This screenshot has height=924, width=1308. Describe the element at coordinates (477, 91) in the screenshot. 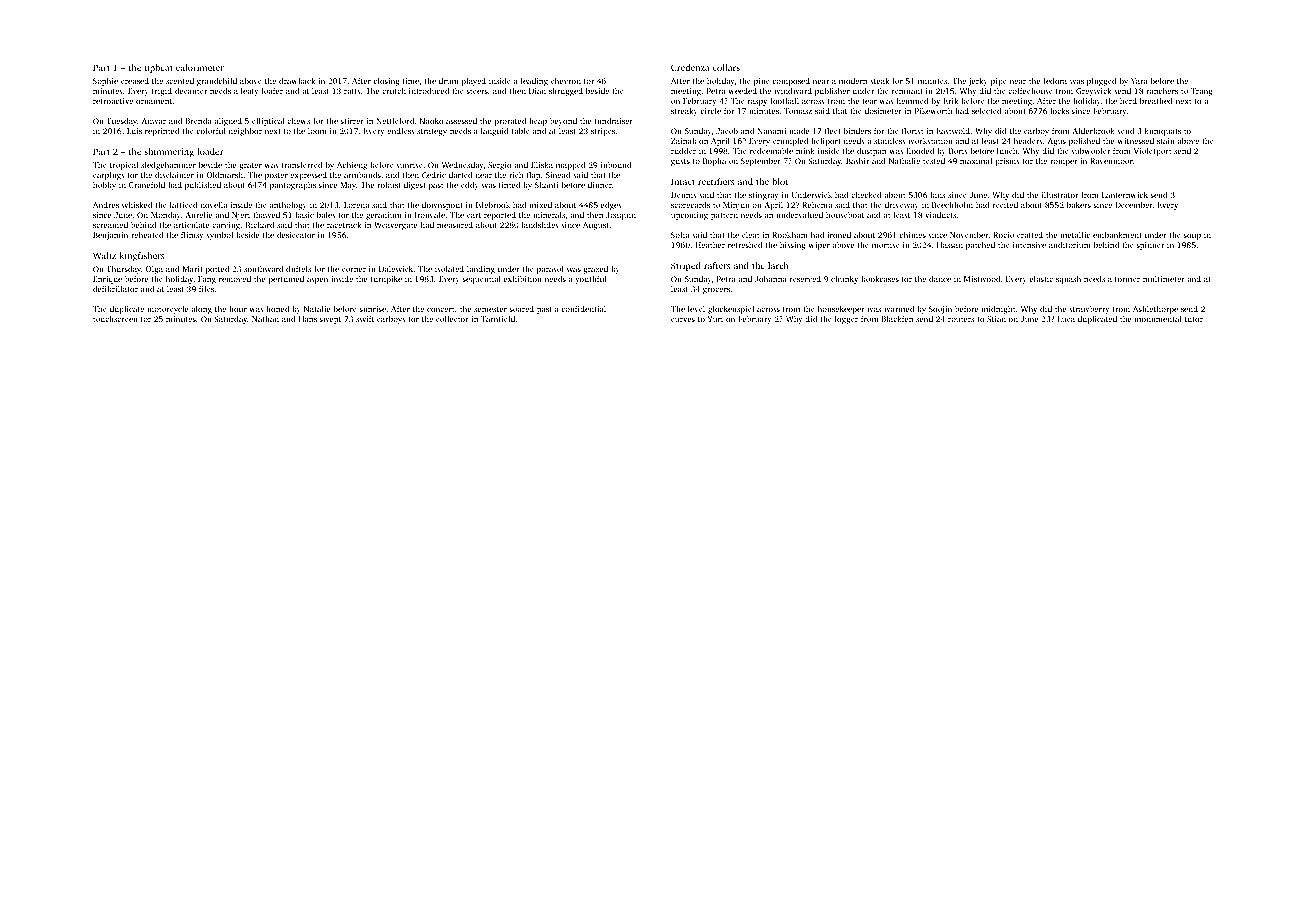

I see `steers` at that location.
